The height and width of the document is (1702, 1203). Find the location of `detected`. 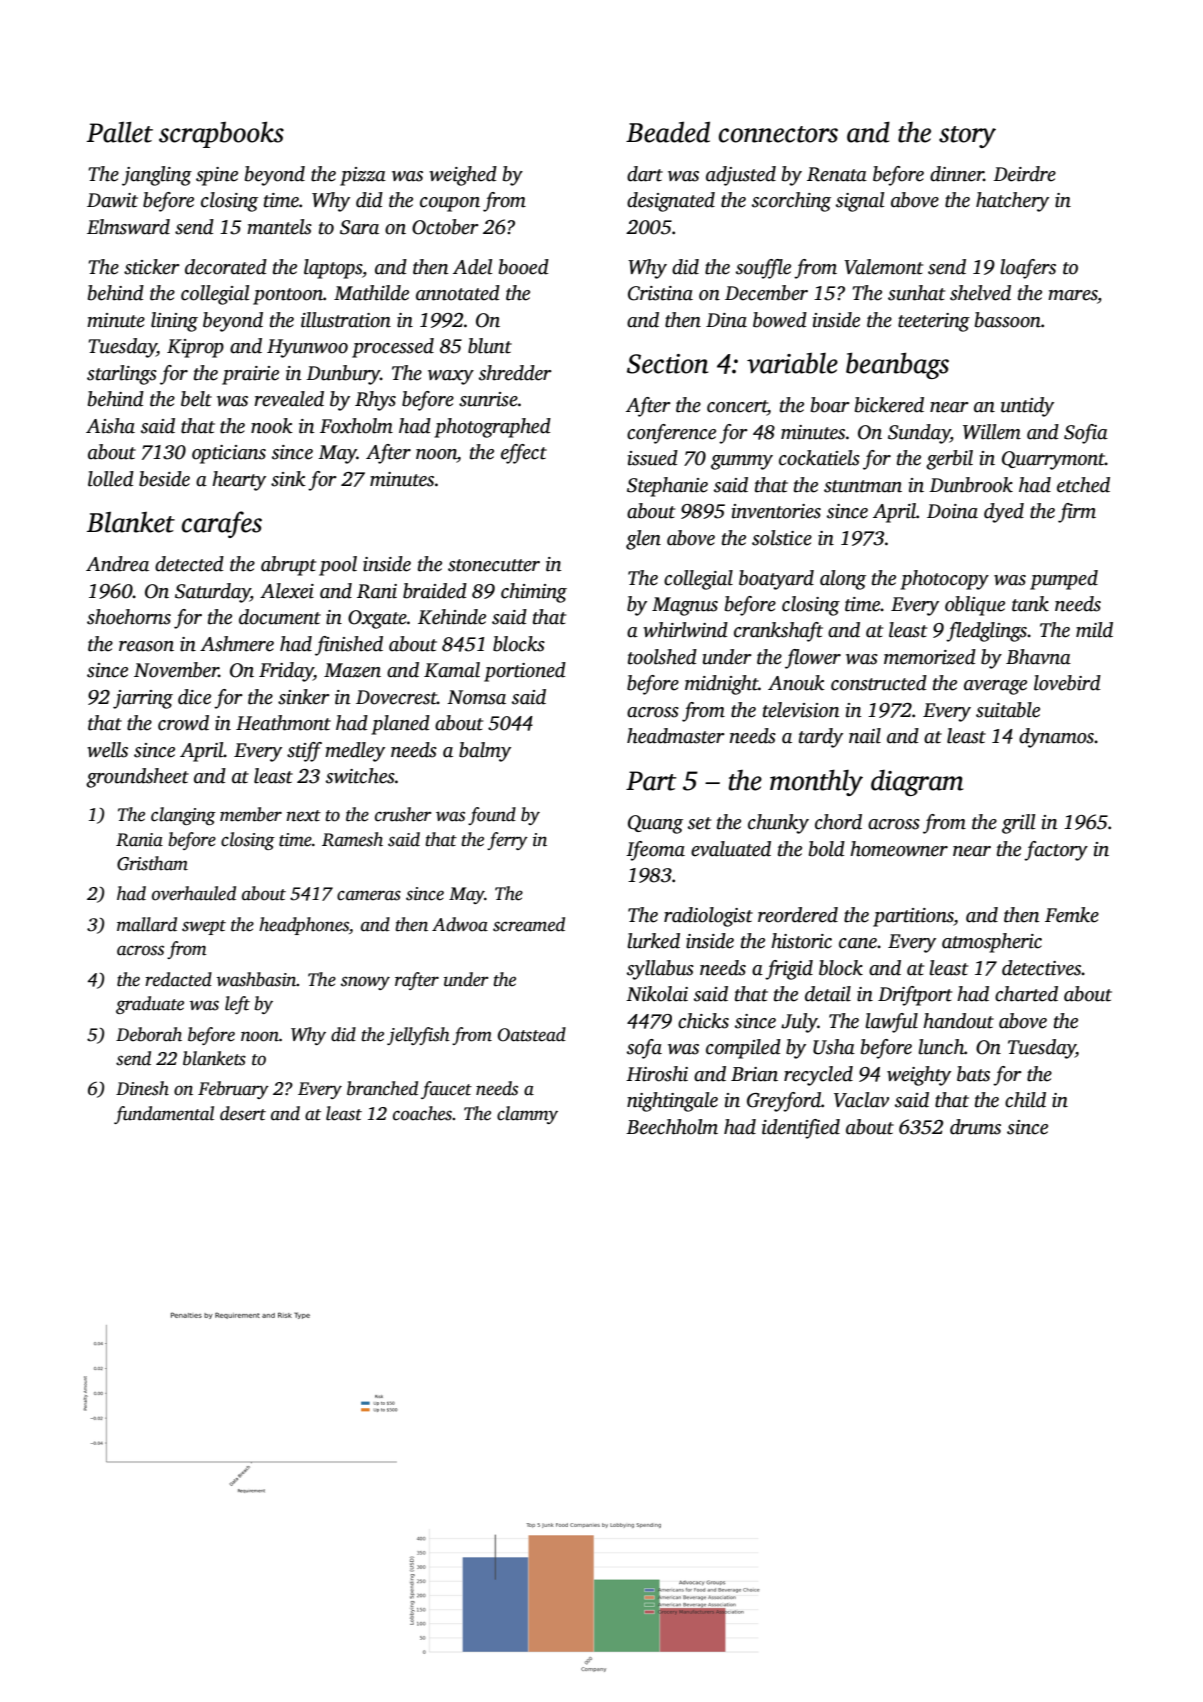

detected is located at coordinates (189, 564).
